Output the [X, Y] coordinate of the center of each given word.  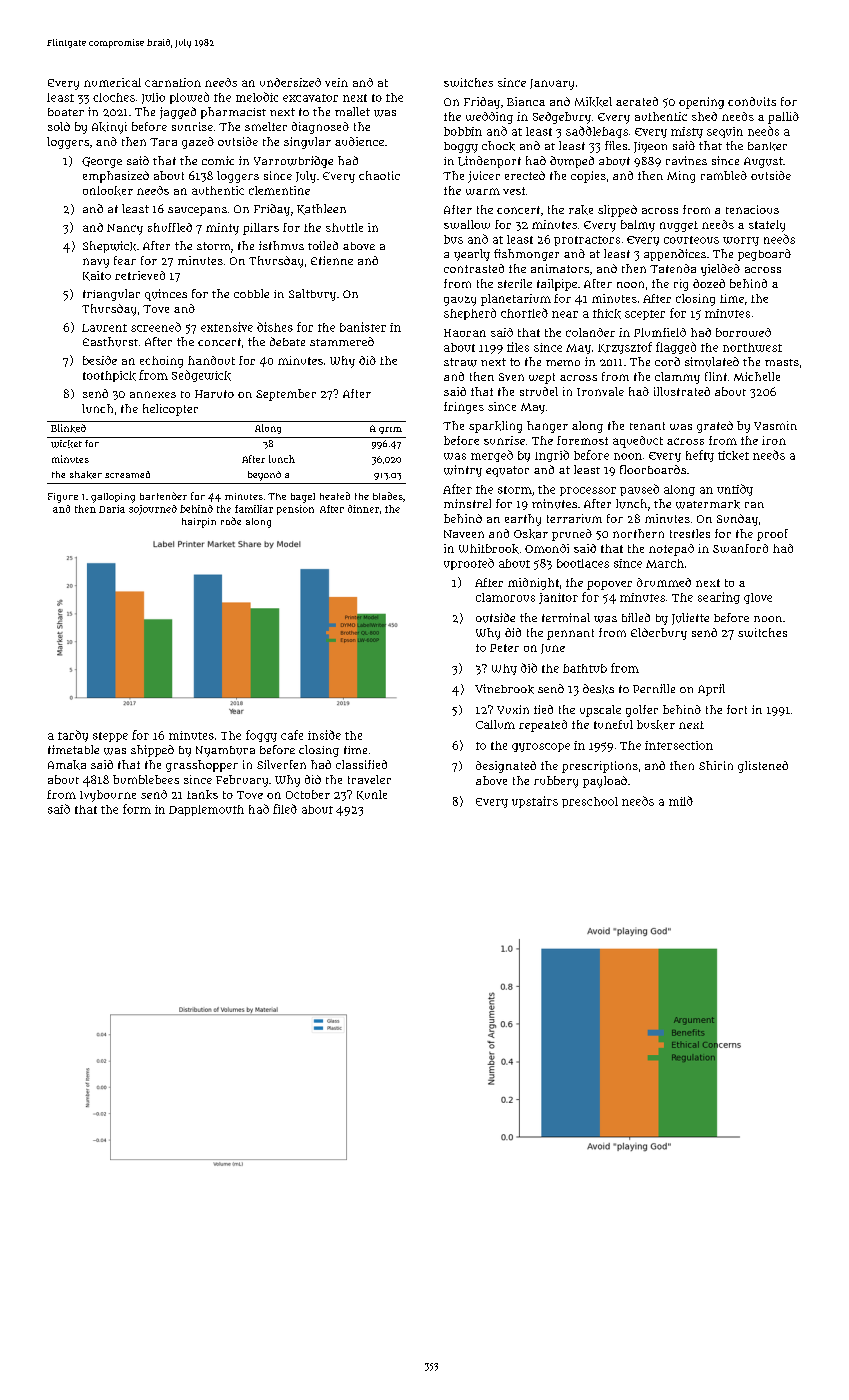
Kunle [372, 795]
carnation [173, 82]
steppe [110, 737]
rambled [724, 175]
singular [307, 143]
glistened [763, 767]
